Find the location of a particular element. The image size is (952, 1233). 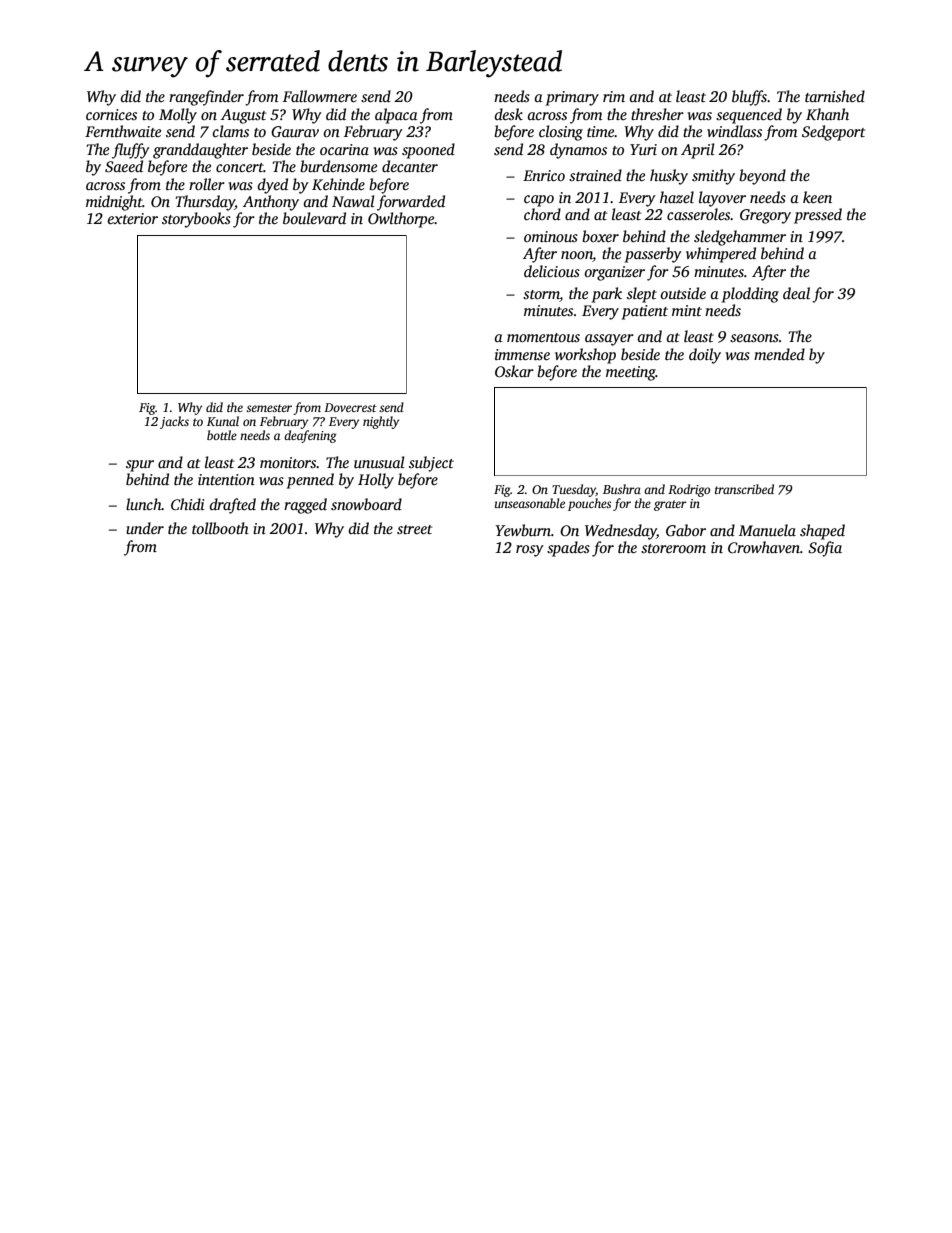

storybooks is located at coordinates (196, 220).
